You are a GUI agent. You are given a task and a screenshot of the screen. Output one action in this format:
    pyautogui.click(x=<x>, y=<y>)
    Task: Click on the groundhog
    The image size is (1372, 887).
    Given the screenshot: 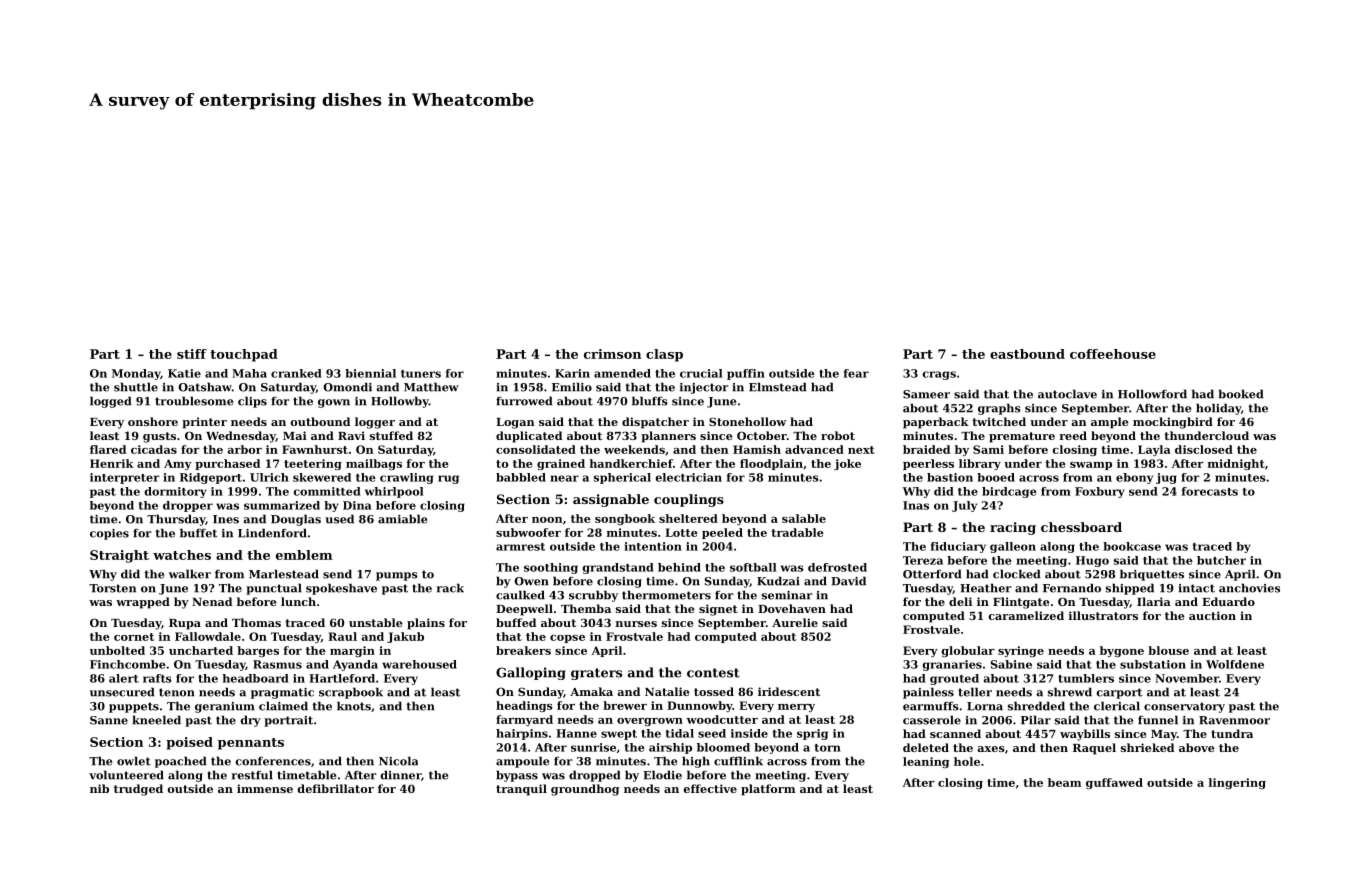 What is the action you would take?
    pyautogui.click(x=585, y=790)
